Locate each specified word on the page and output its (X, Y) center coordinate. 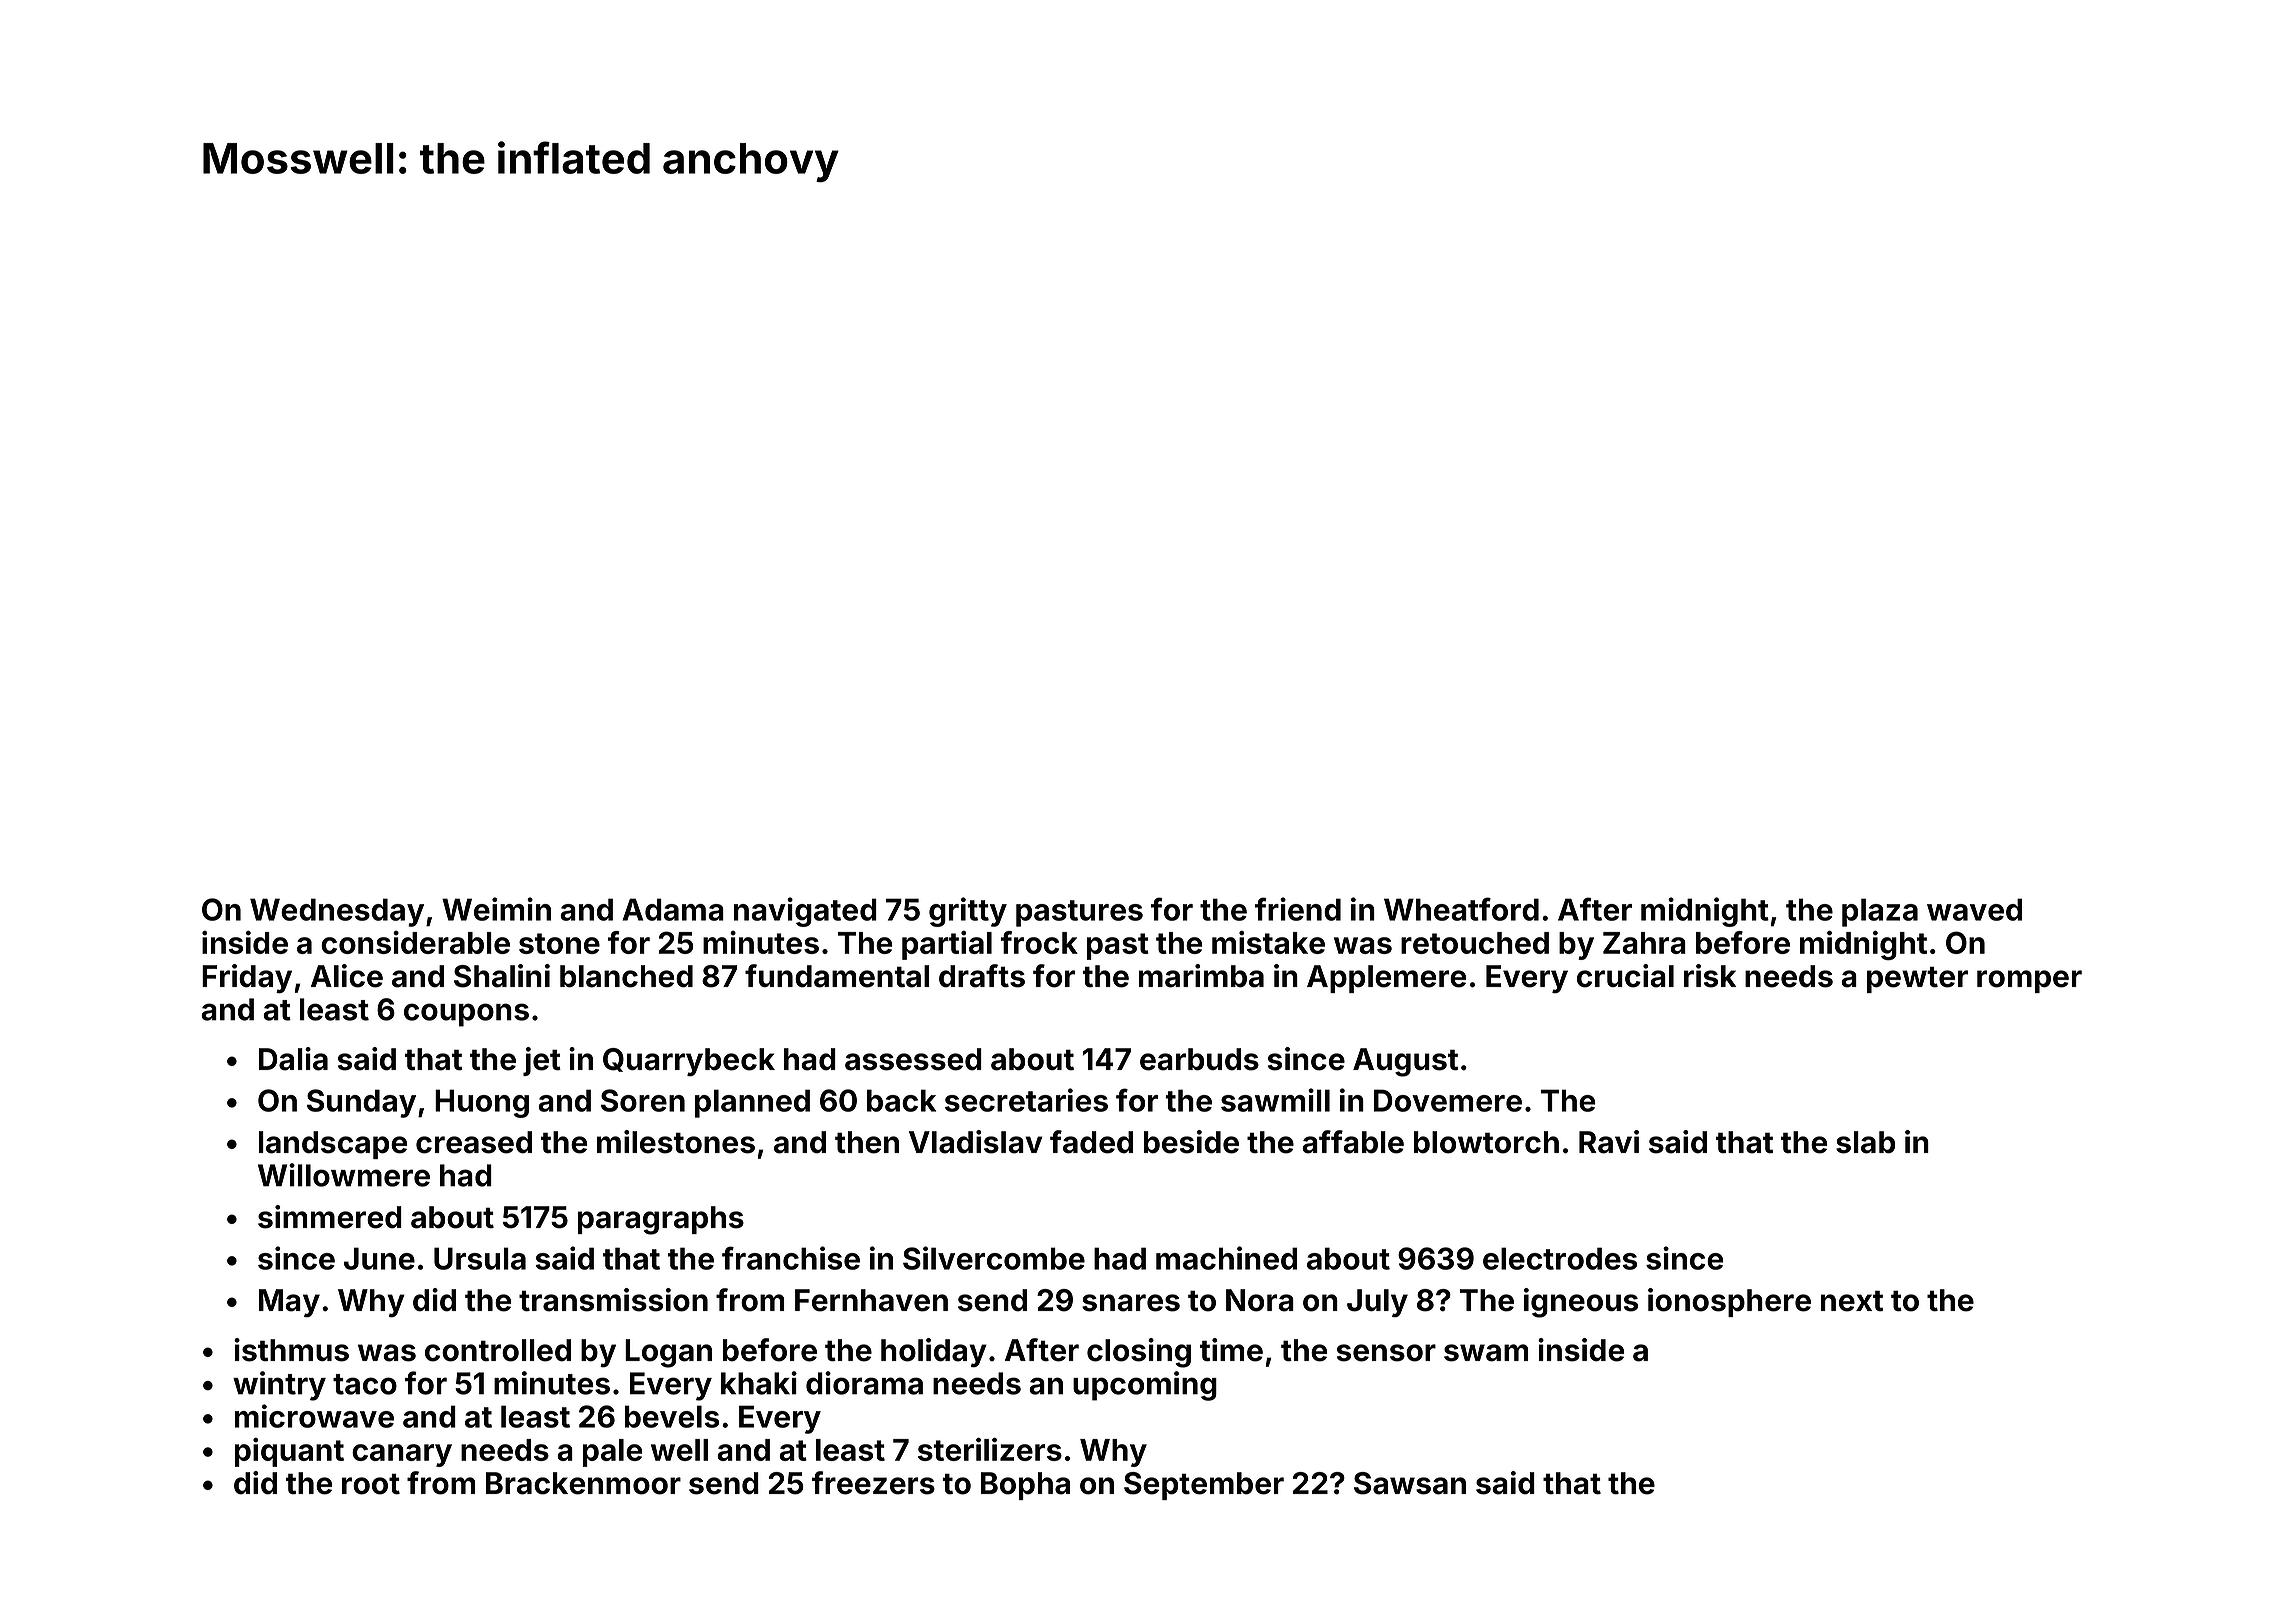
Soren (643, 1100)
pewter (1917, 980)
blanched (626, 976)
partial (947, 945)
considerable (415, 942)
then (867, 1142)
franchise (791, 1258)
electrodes (1560, 1258)
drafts (982, 976)
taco (365, 1384)
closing (1139, 1353)
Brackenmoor (583, 1483)
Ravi (1609, 1142)
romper (2029, 981)
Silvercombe (994, 1258)
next (1852, 1301)
